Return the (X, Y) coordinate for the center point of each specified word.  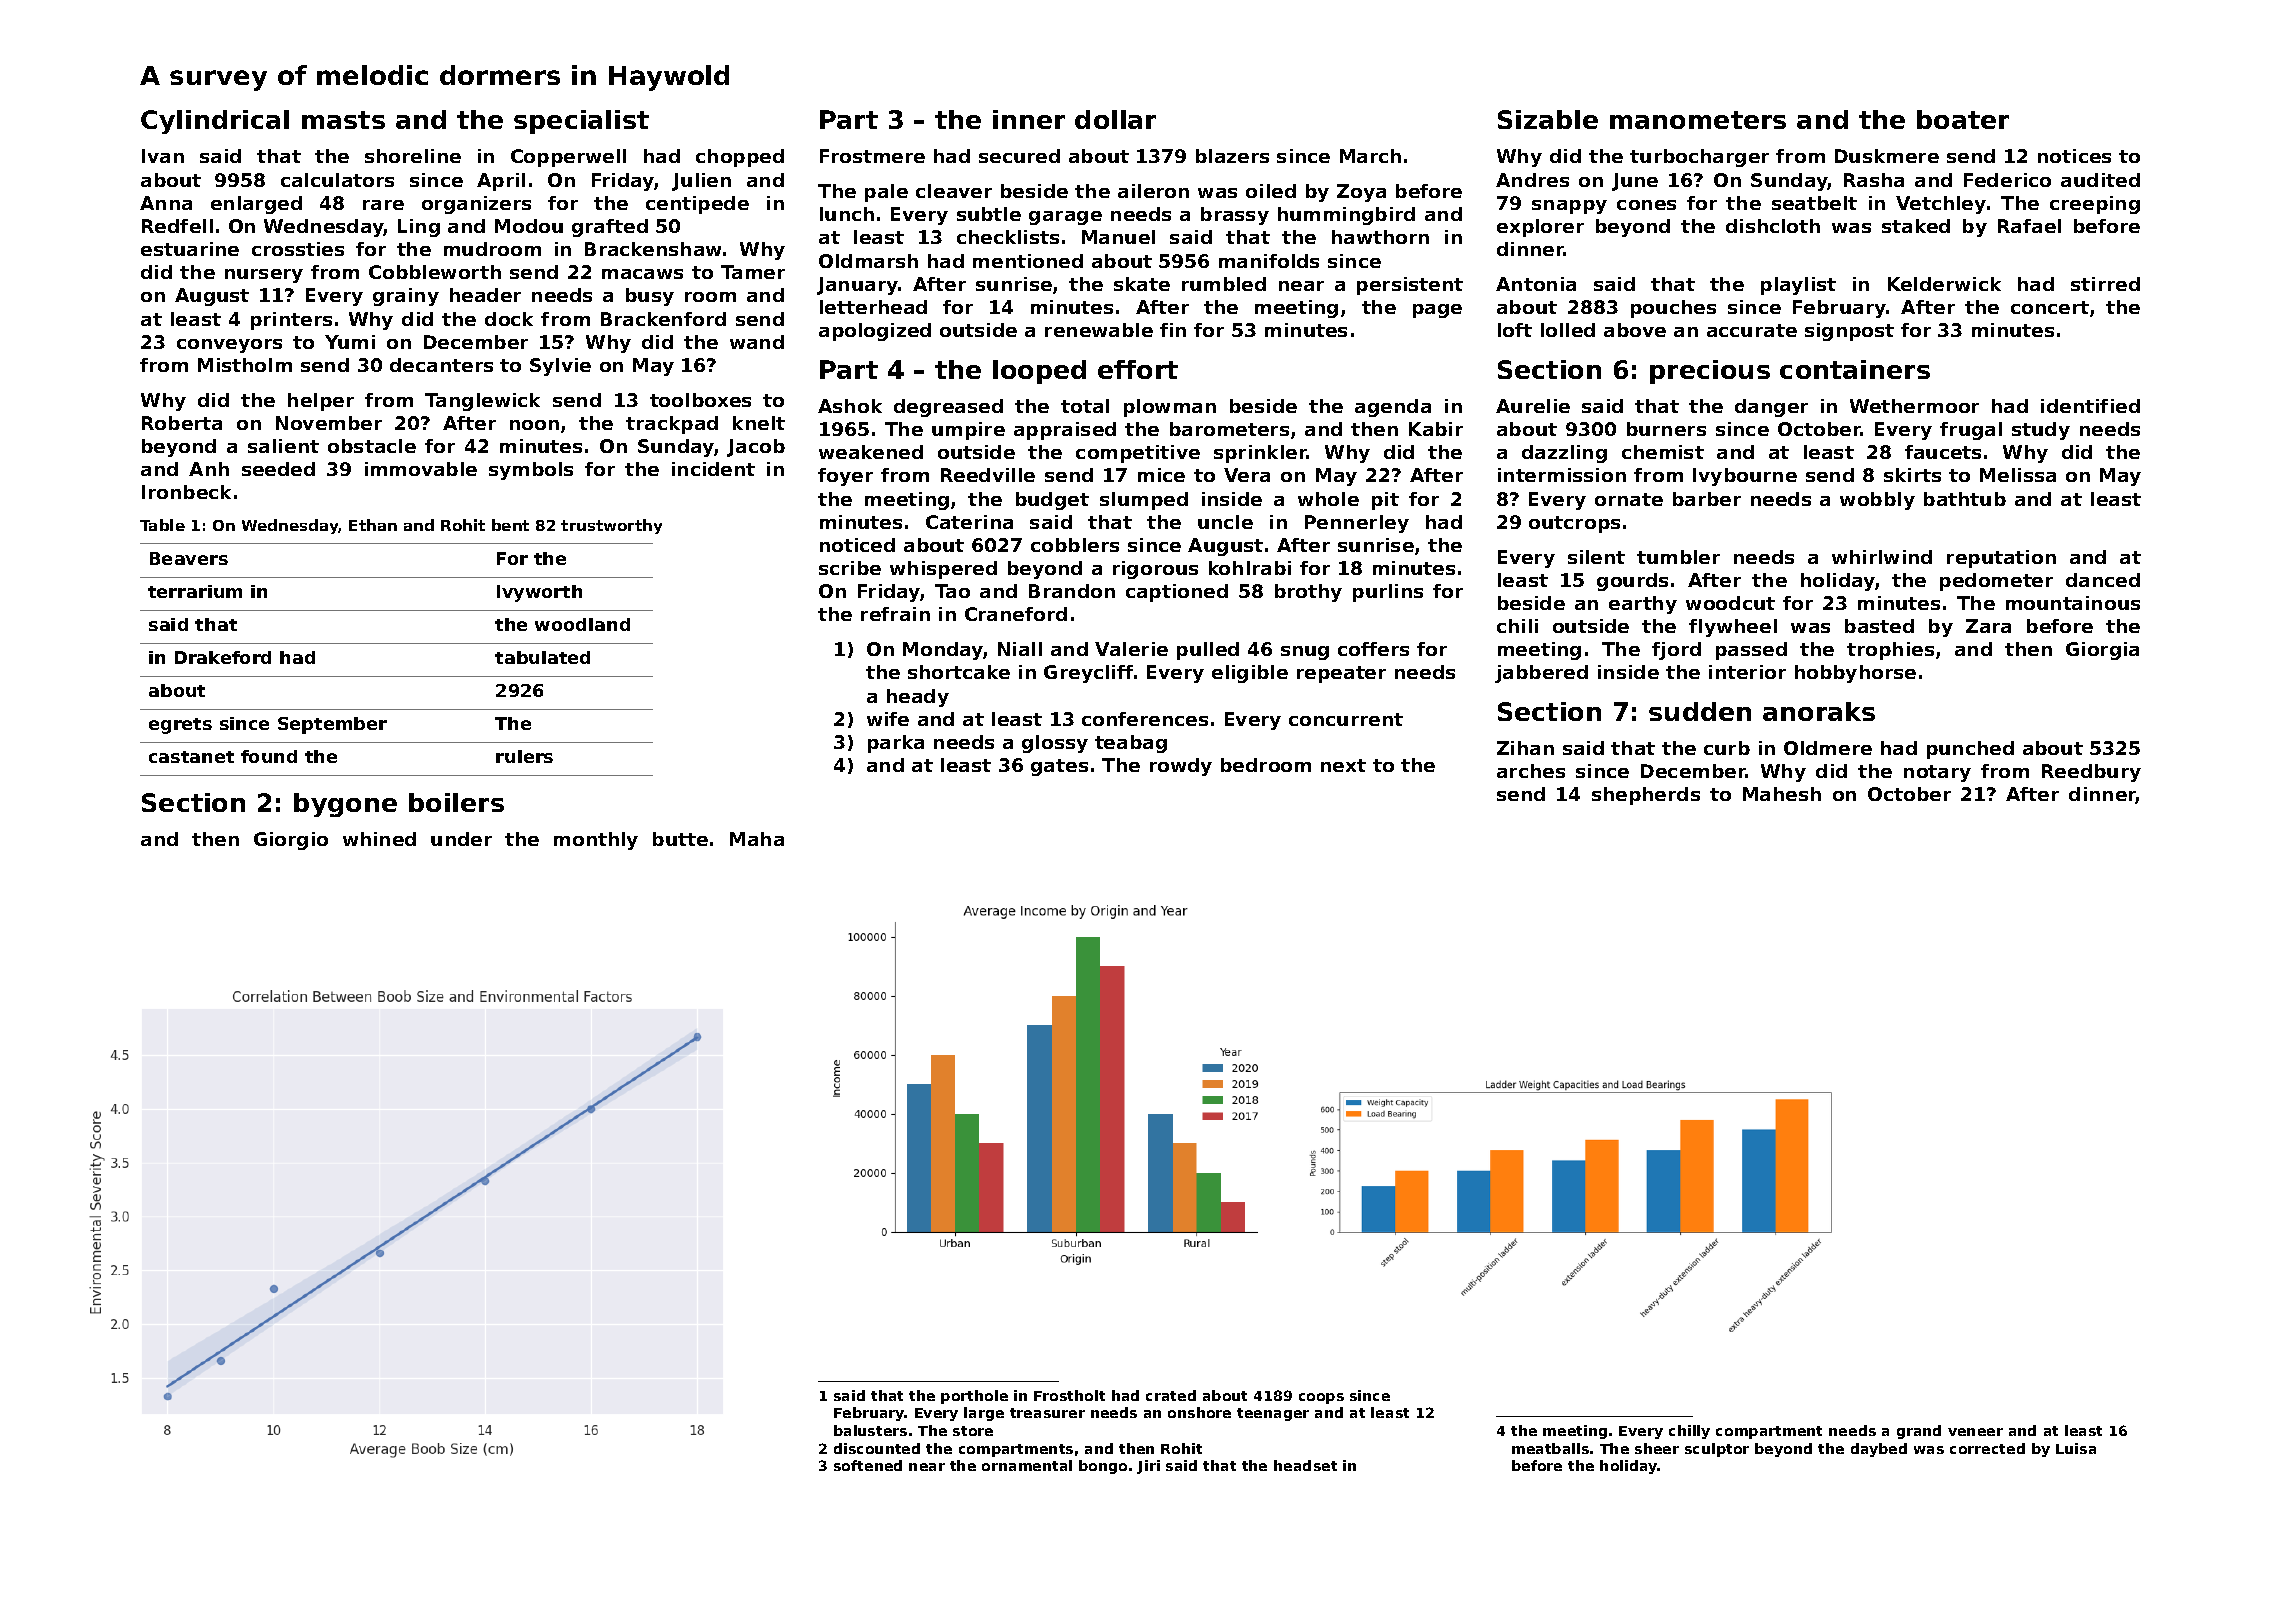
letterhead (873, 307)
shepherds (1646, 796)
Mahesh (1782, 794)
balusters (870, 1430)
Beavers (189, 558)
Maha (757, 839)
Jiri (1148, 1467)
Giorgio (291, 841)
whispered (943, 570)
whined (379, 839)
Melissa (2018, 475)
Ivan (163, 156)
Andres (1532, 180)
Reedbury (2091, 773)
